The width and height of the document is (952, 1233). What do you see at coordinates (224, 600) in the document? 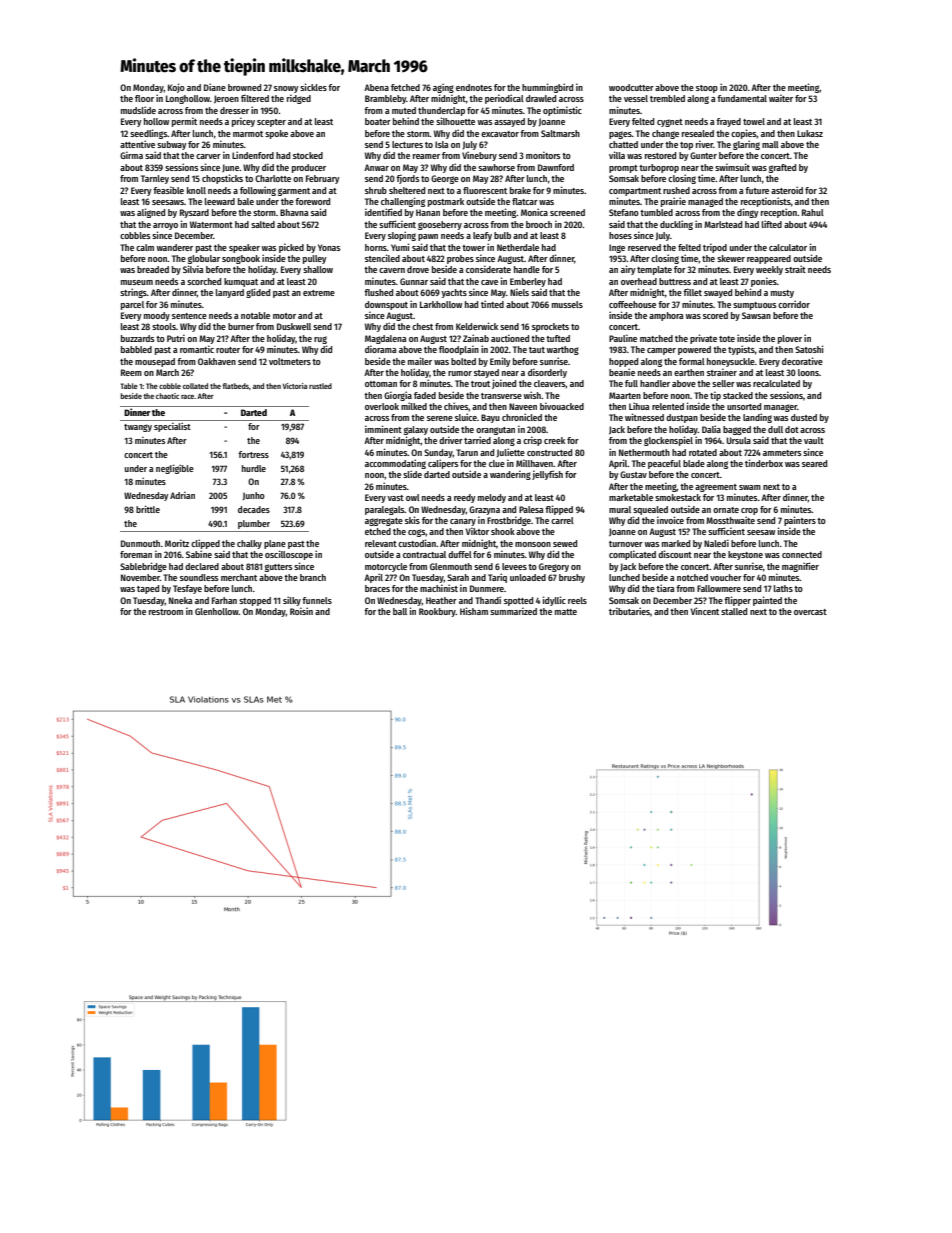
I see `Farhan` at bounding box center [224, 600].
